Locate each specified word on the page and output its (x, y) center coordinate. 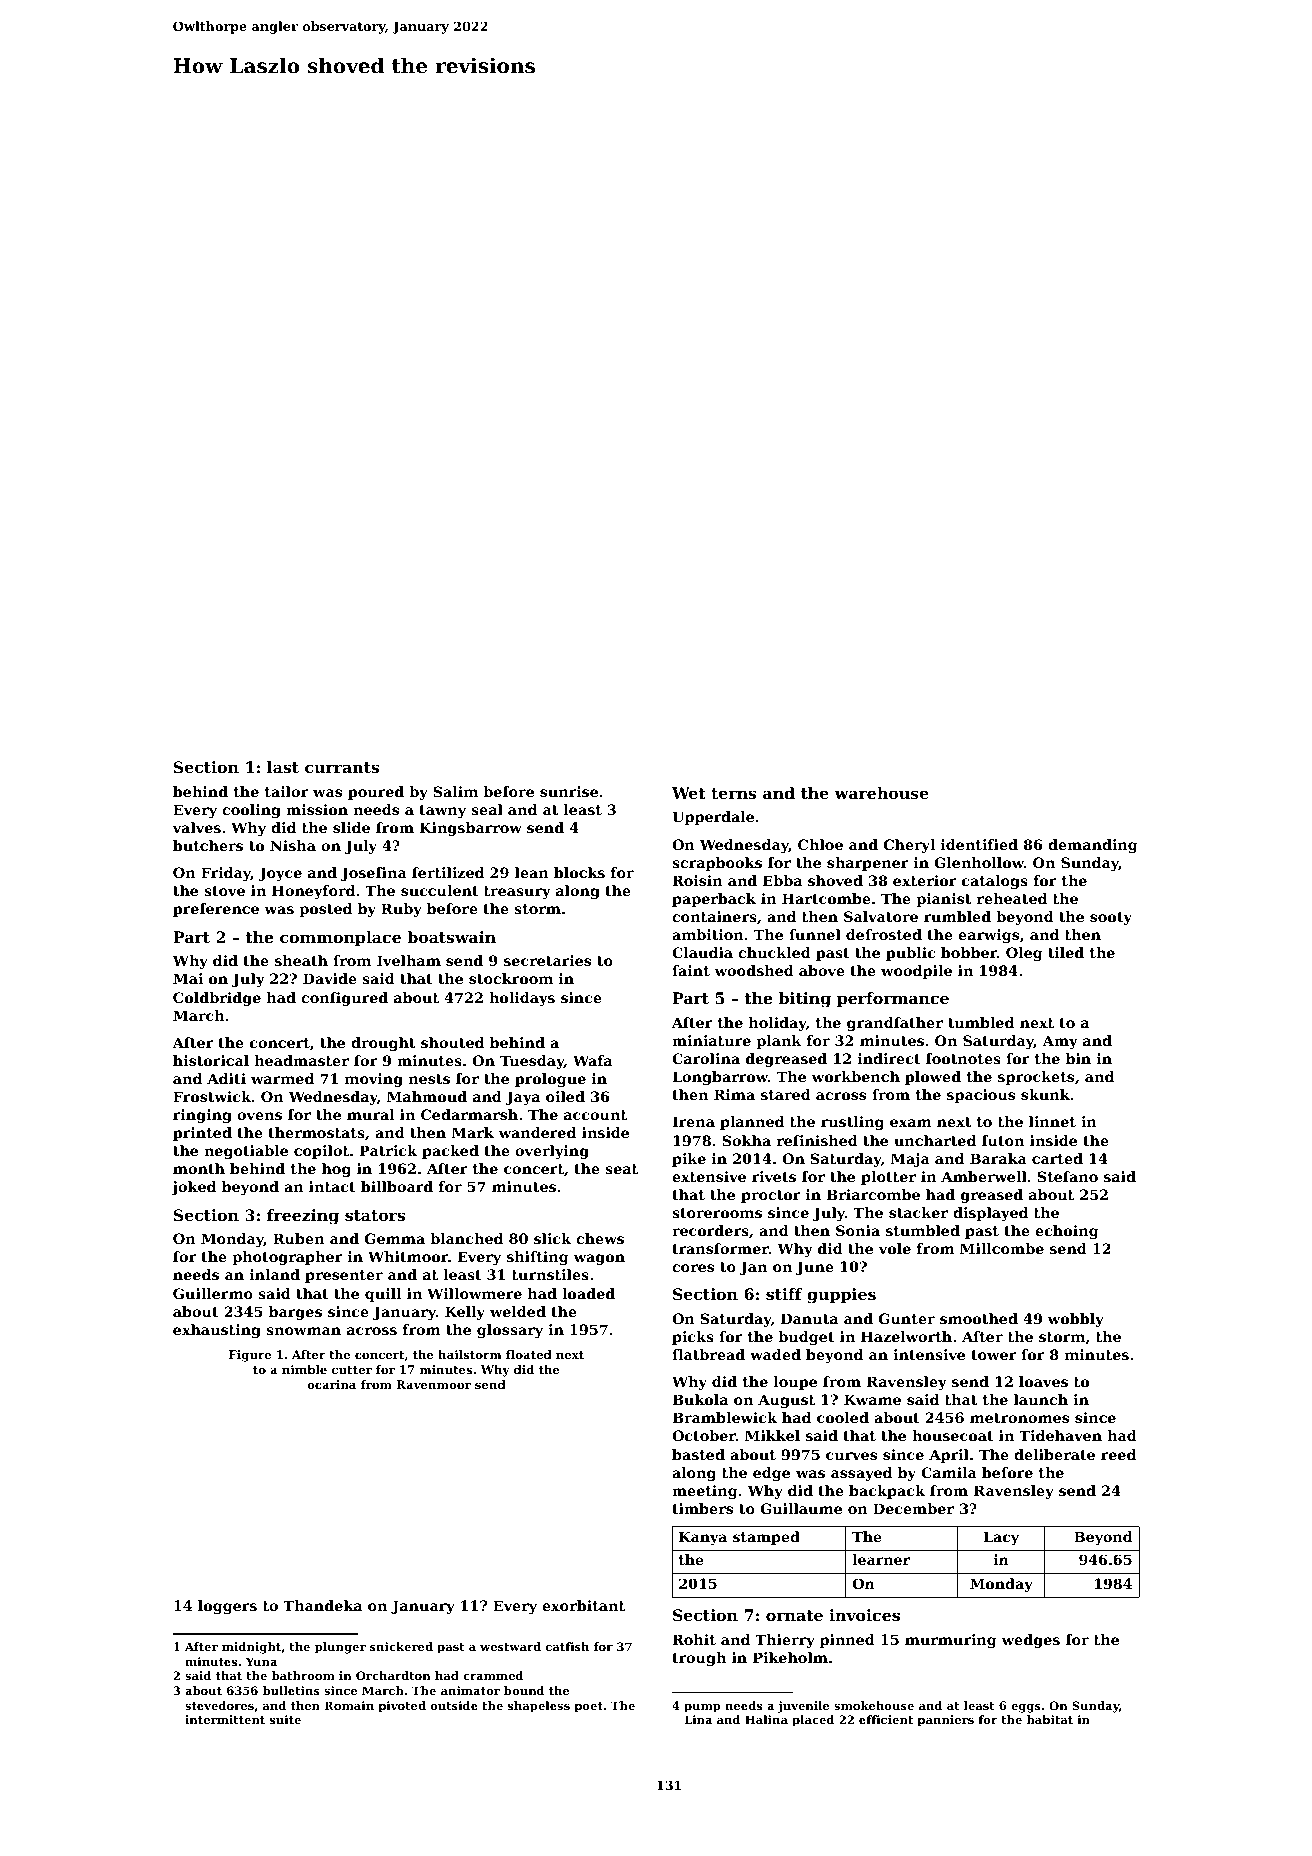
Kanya (703, 1538)
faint (691, 970)
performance (893, 1000)
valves (197, 827)
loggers (227, 1607)
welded (518, 1311)
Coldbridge (217, 999)
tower (993, 1355)
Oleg (1024, 954)
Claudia (702, 952)
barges (295, 1313)
